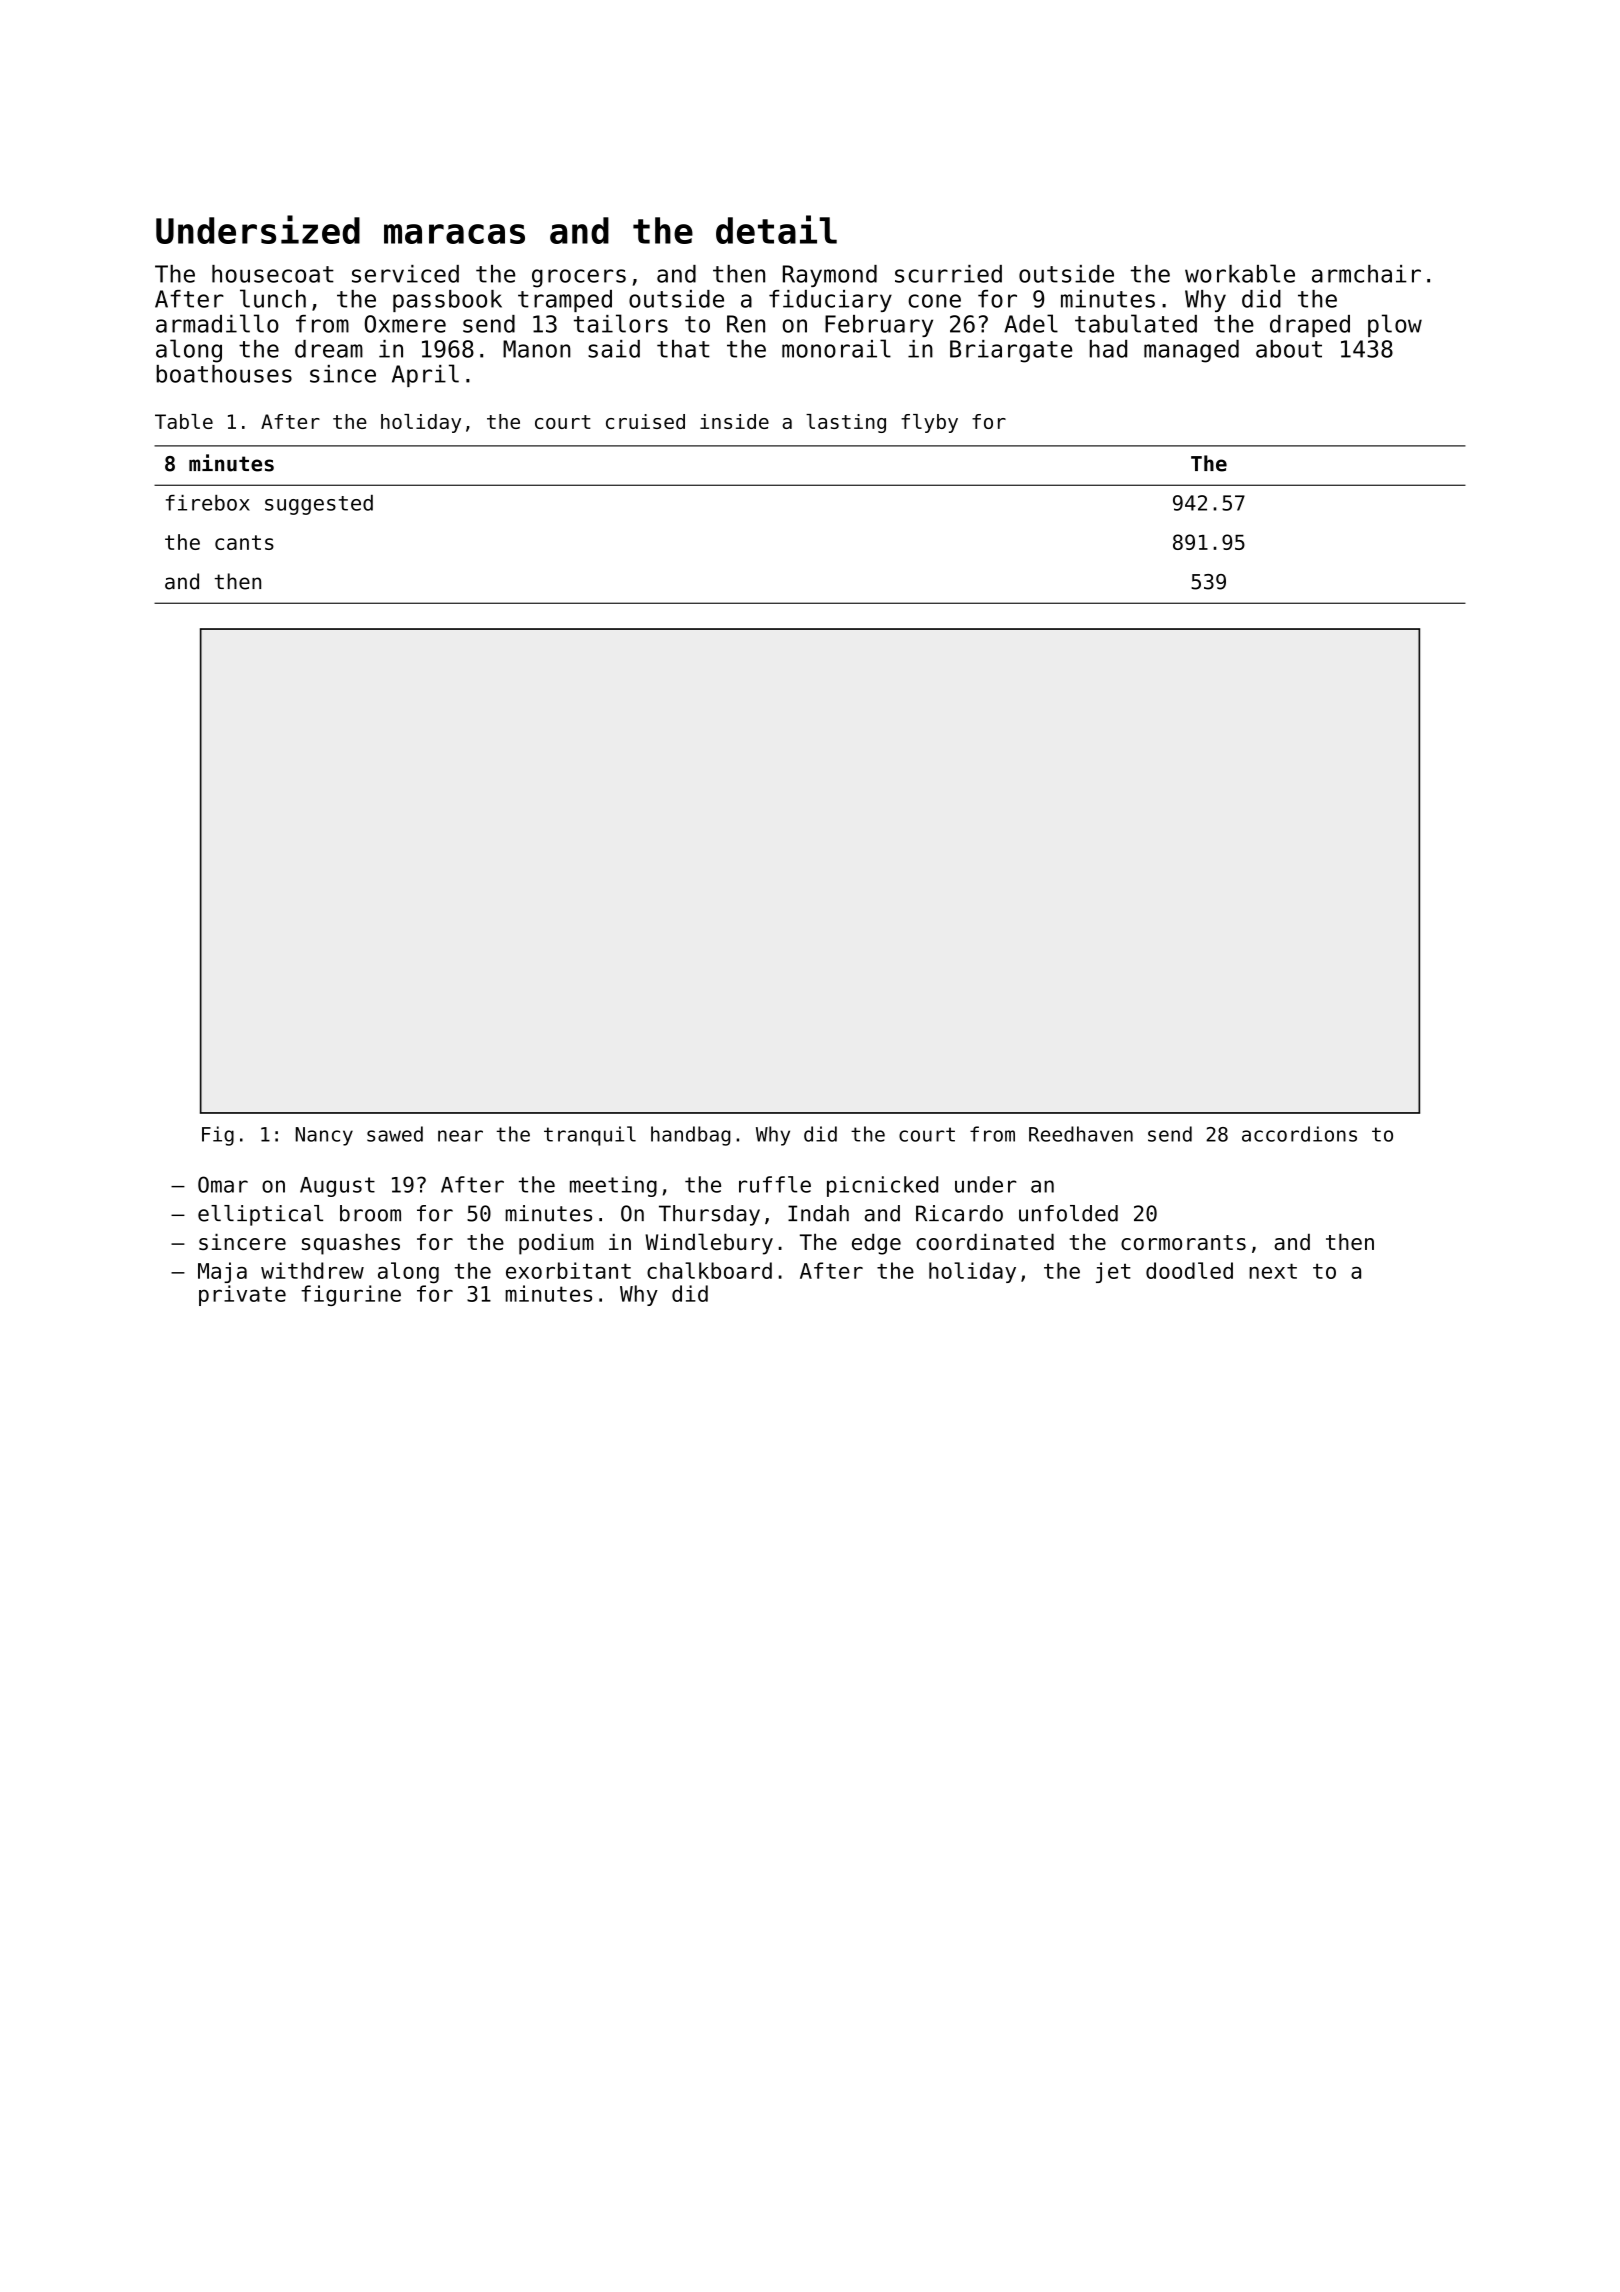  I want to click on firebox, so click(208, 503).
